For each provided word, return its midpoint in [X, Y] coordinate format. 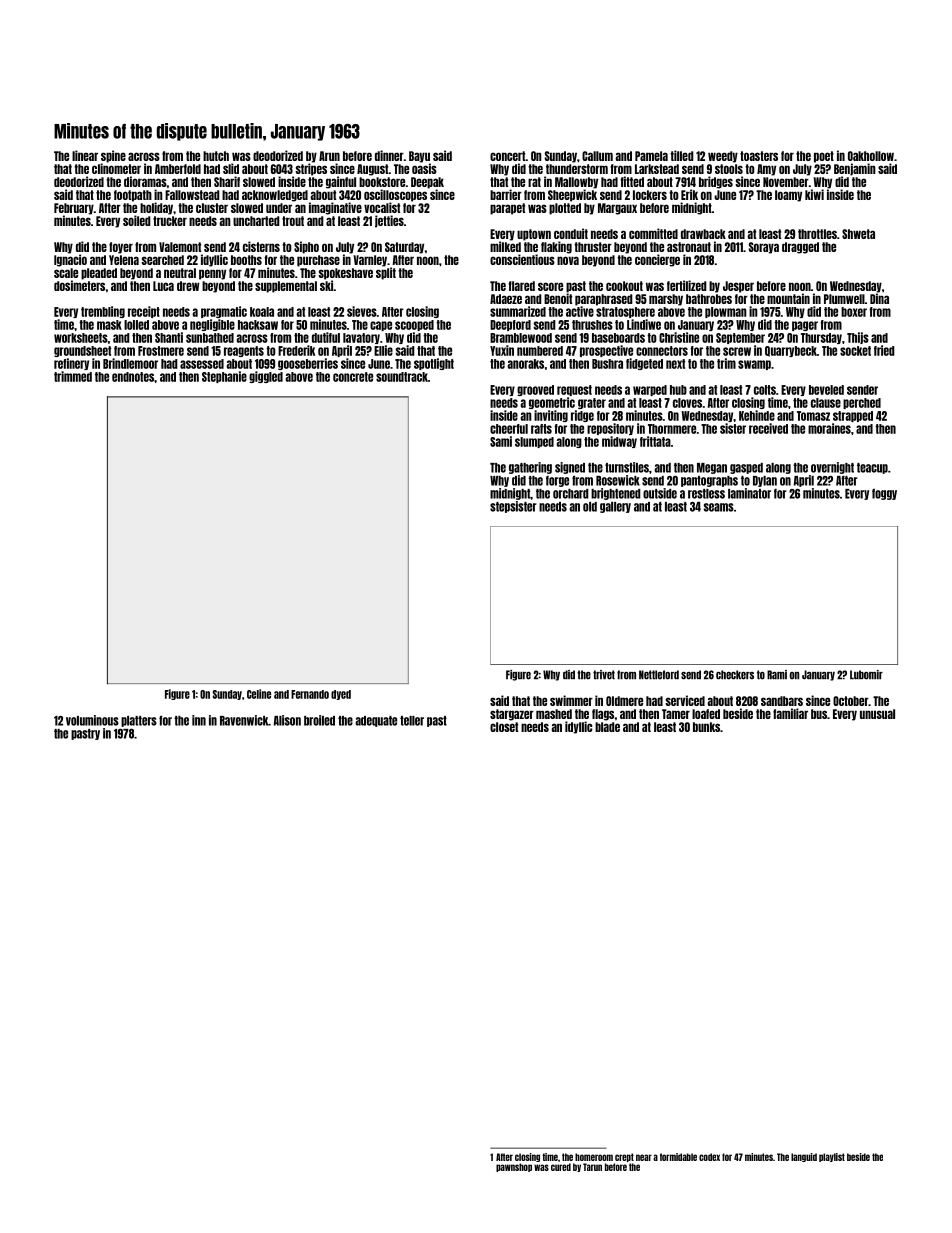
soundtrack [402, 377]
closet [504, 727]
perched [862, 403]
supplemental [286, 287]
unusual [877, 714]
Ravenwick [244, 720]
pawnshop [514, 1167]
